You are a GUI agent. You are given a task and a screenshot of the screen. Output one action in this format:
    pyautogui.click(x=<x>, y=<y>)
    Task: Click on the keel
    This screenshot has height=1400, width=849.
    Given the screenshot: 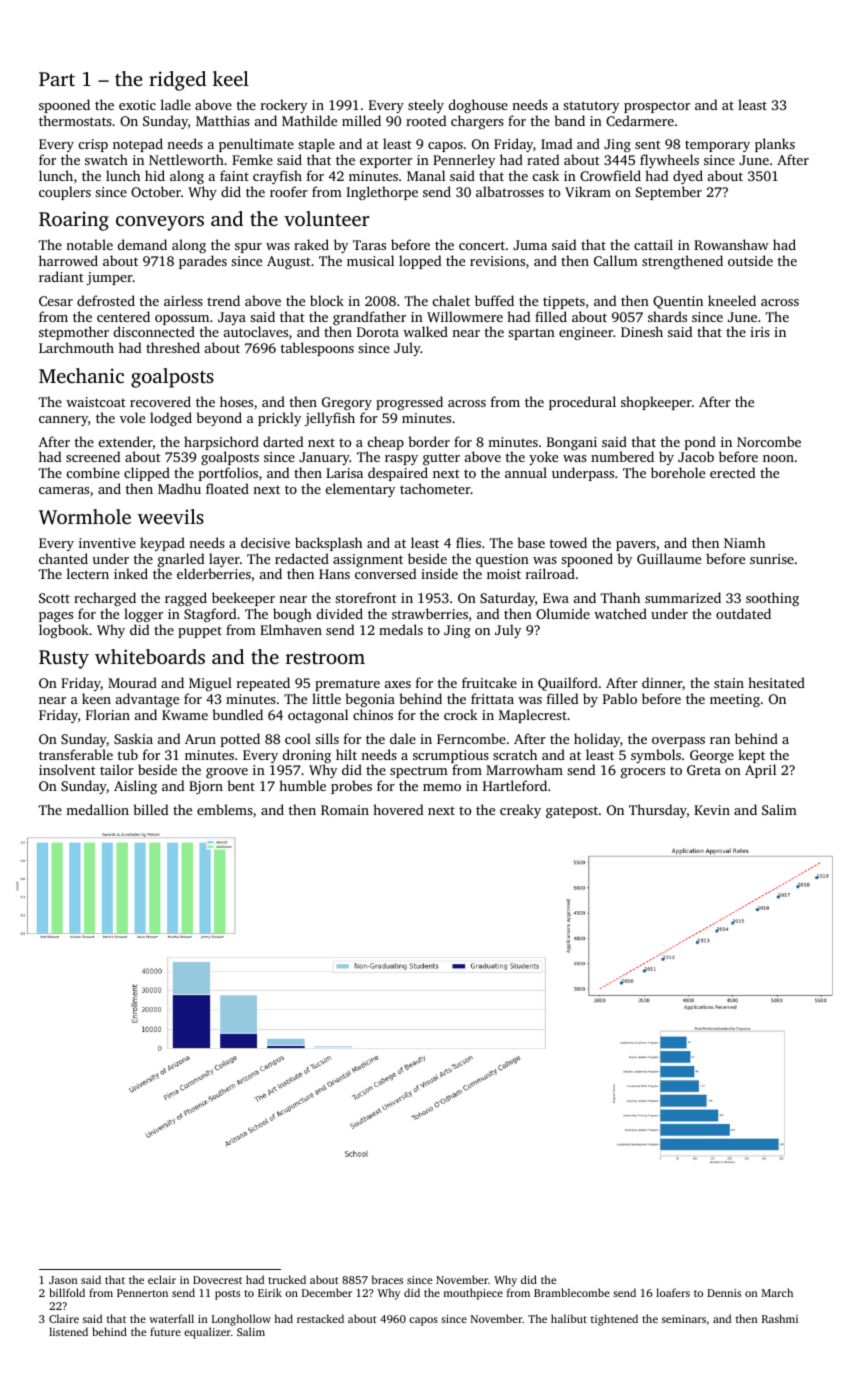 What is the action you would take?
    pyautogui.click(x=231, y=78)
